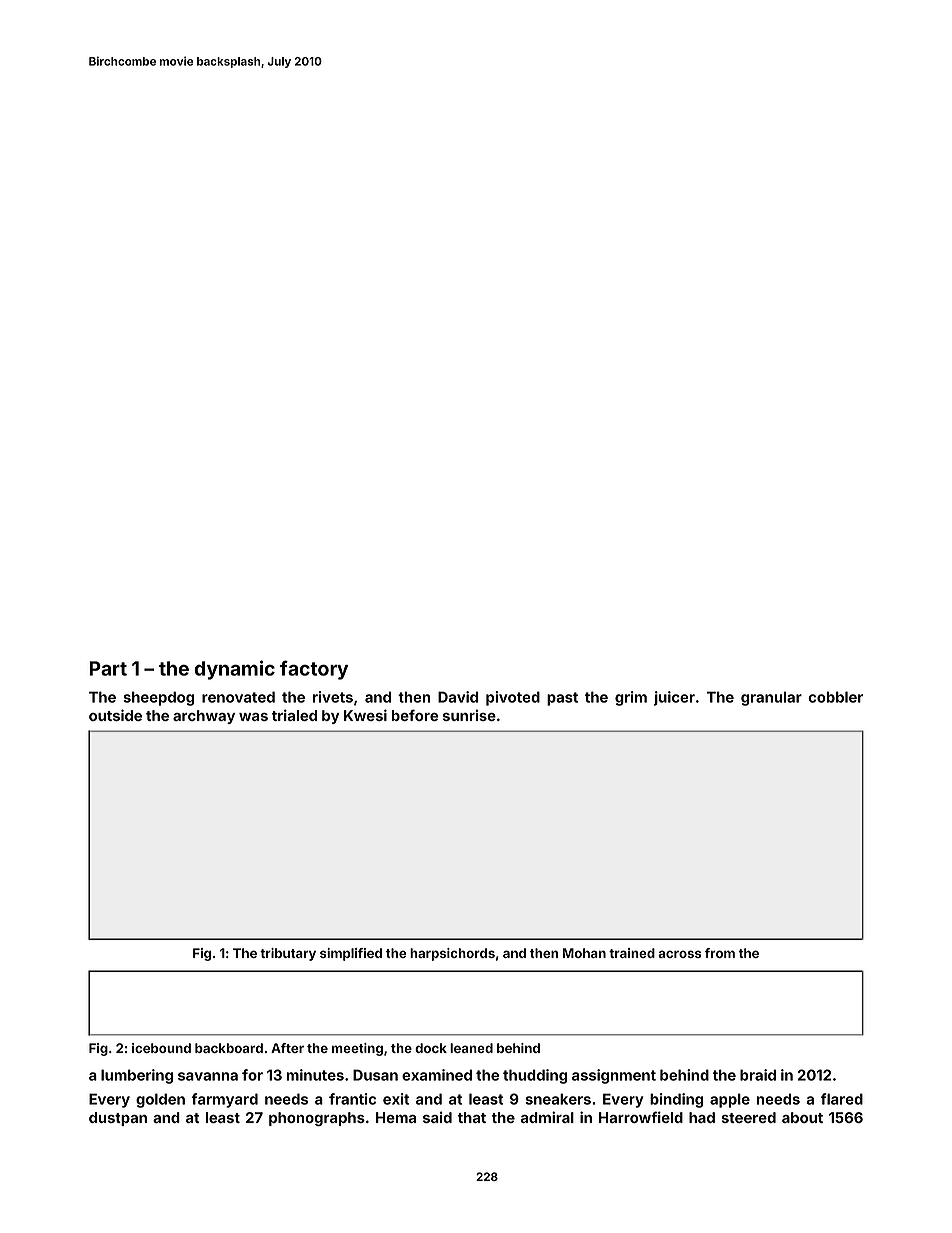 This document has height=1233, width=952. Describe the element at coordinates (584, 953) in the document. I see `Mohan` at that location.
